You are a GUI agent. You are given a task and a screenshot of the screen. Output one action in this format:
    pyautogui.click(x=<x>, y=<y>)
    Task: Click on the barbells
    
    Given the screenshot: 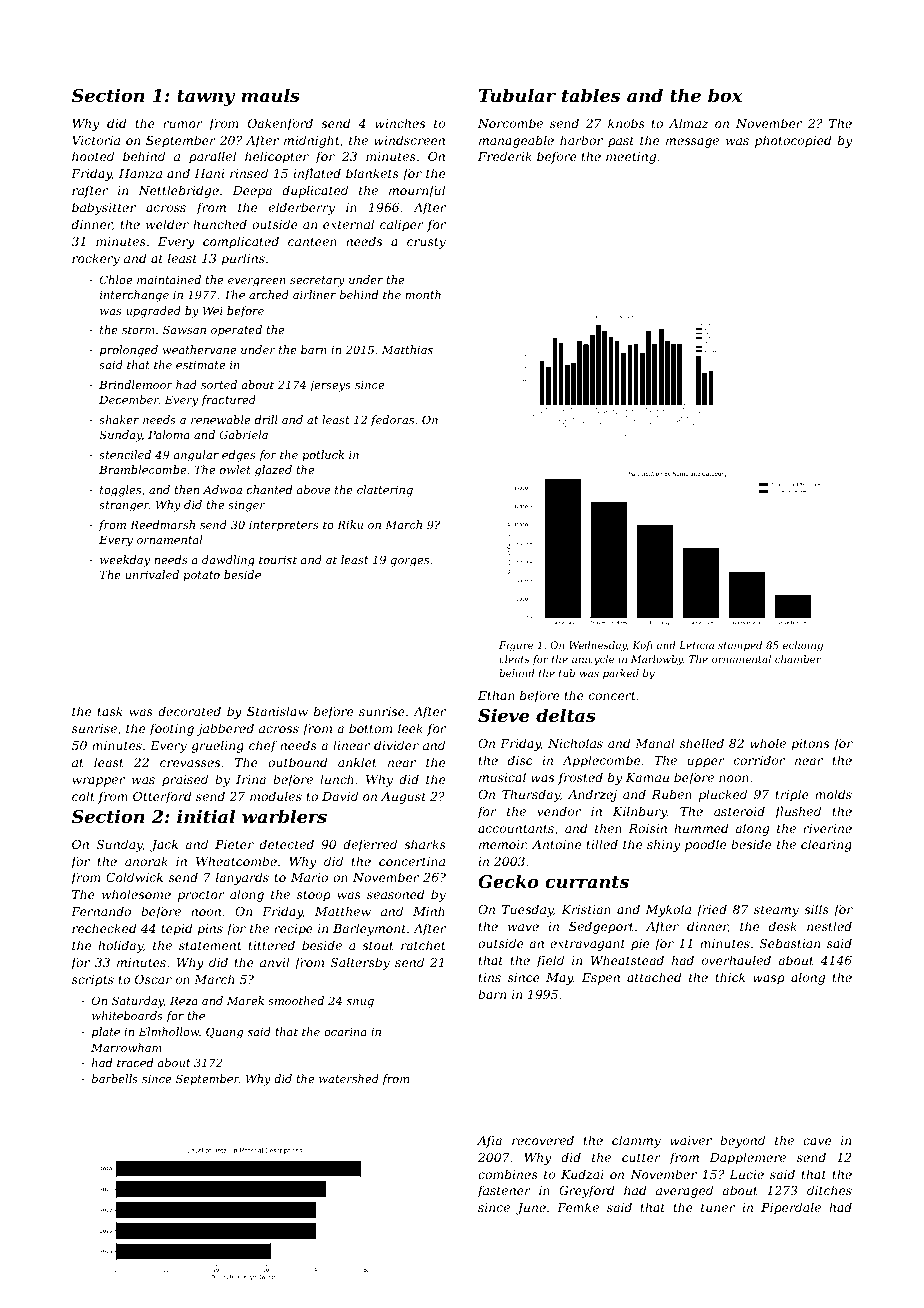 What is the action you would take?
    pyautogui.click(x=115, y=1078)
